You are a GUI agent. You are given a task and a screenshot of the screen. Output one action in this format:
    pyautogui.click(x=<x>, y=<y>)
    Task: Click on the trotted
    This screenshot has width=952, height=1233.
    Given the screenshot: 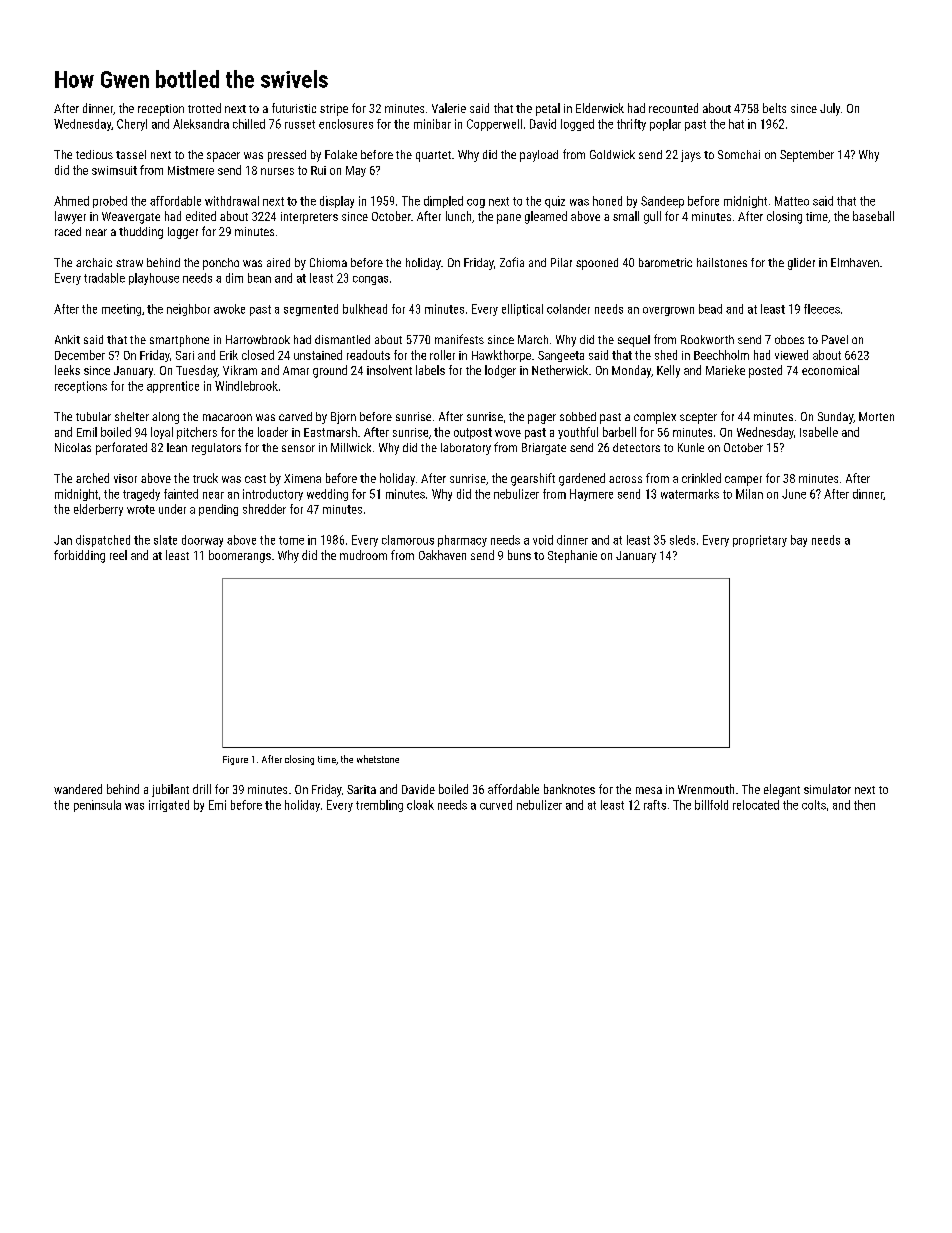 What is the action you would take?
    pyautogui.click(x=204, y=108)
